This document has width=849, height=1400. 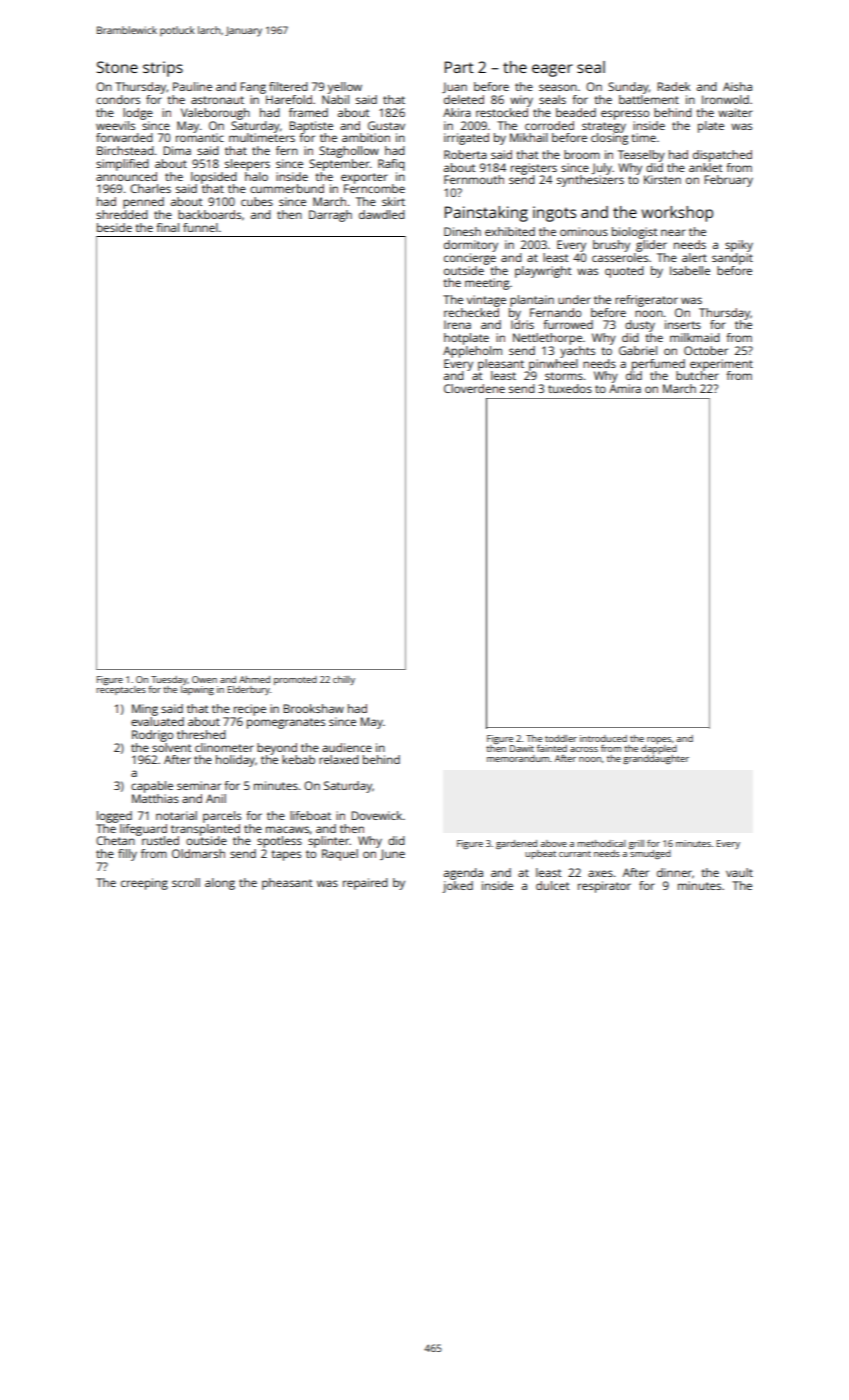 What do you see at coordinates (117, 67) in the document?
I see `Stone` at bounding box center [117, 67].
